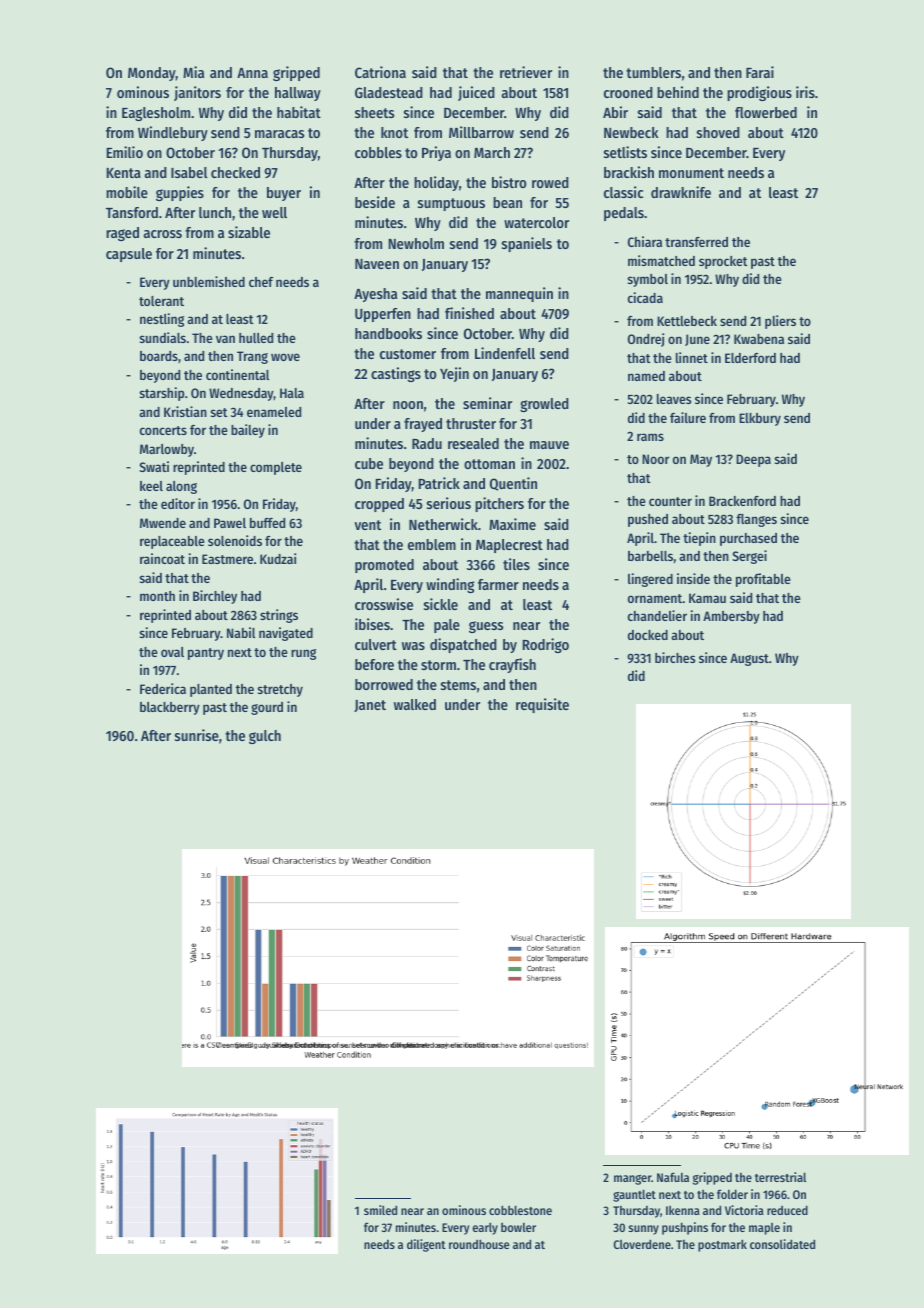 The height and width of the screenshot is (1308, 924). What do you see at coordinates (675, 657) in the screenshot?
I see `birches` at bounding box center [675, 657].
